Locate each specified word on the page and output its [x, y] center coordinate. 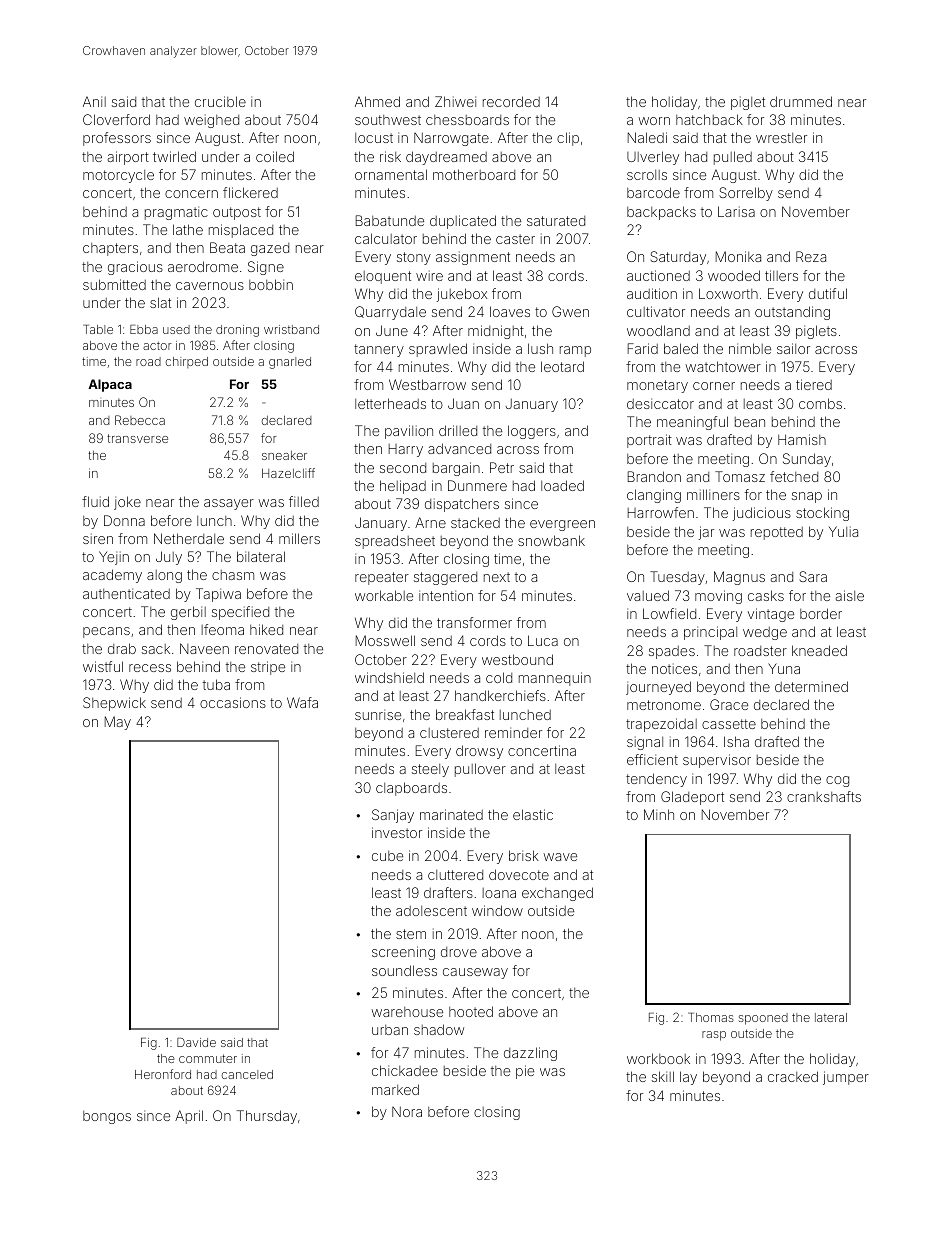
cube [387, 856]
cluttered [455, 875]
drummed [801, 101]
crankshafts [824, 796]
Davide [196, 1042]
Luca [543, 640]
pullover [480, 770]
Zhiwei [455, 101]
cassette [729, 724]
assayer [229, 504]
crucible [220, 101]
